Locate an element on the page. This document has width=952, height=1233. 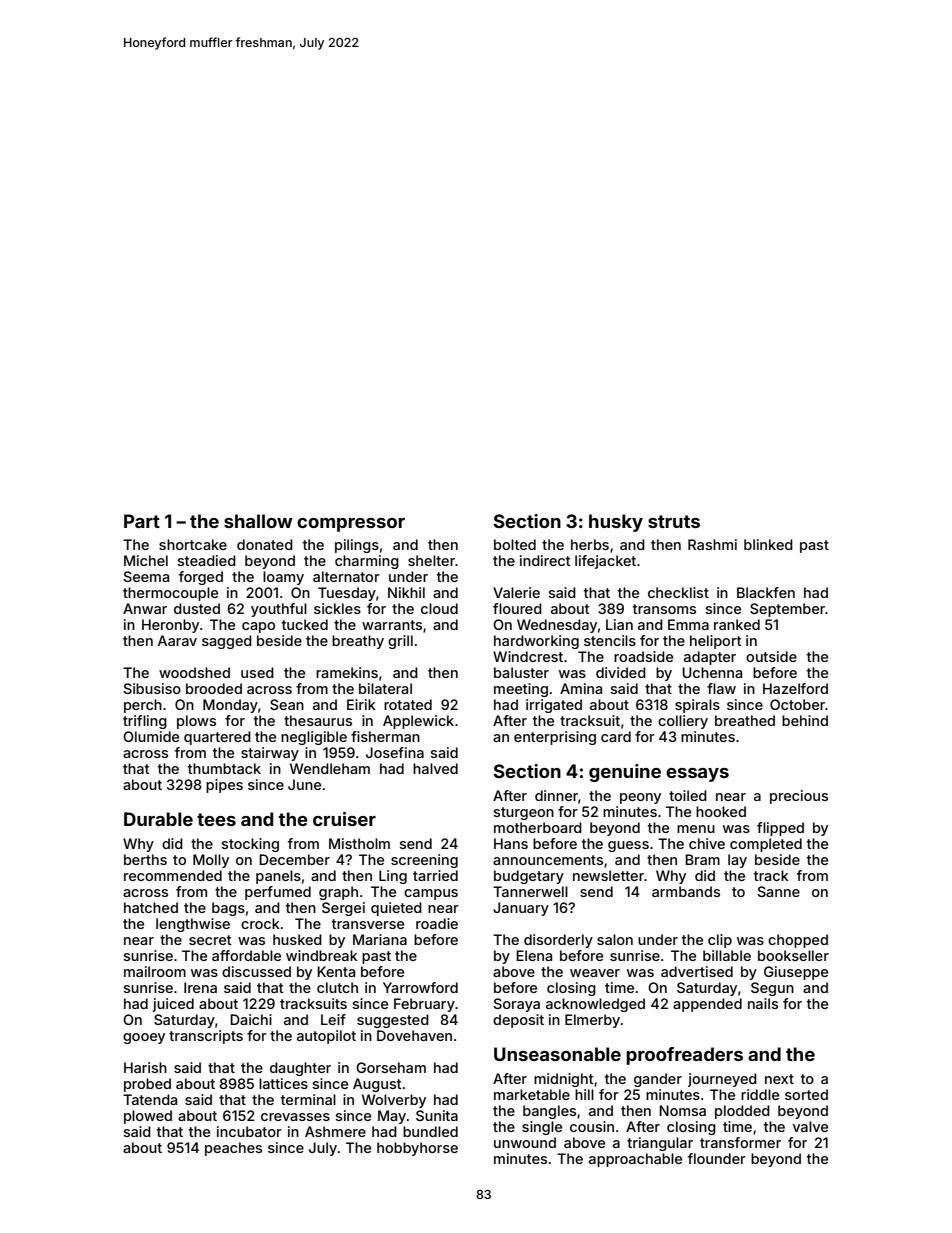
struts is located at coordinates (674, 521).
